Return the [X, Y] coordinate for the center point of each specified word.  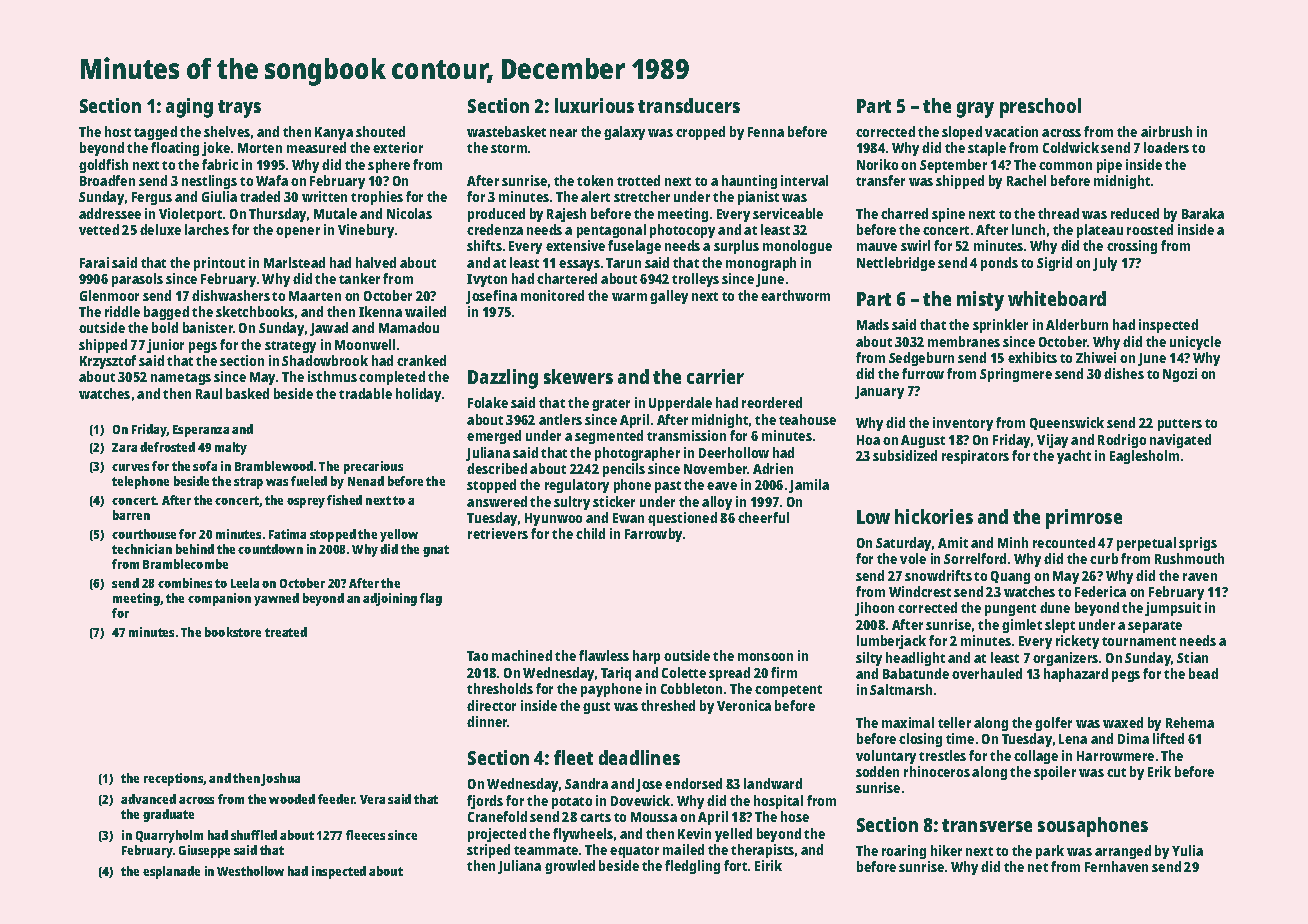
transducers [689, 105]
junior [165, 346]
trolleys [695, 280]
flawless [604, 655]
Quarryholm [169, 836]
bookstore [233, 632]
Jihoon [874, 609]
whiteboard [1057, 298]
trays [239, 109]
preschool [1040, 108]
